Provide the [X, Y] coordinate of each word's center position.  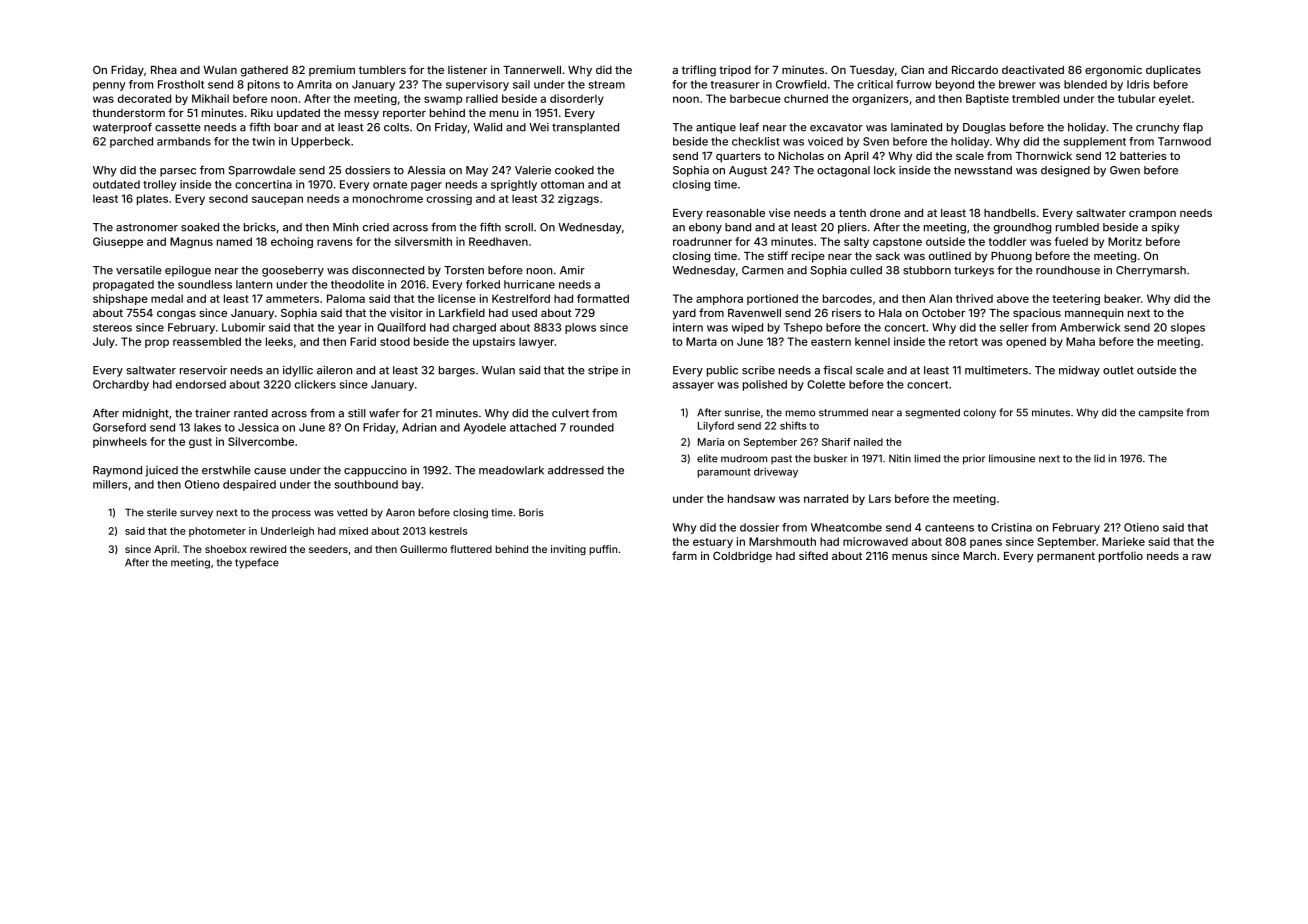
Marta [701, 341]
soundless [205, 284]
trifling [699, 71]
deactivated [1033, 69]
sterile [162, 512]
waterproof [122, 128]
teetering [1076, 299]
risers [846, 312]
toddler [1008, 241]
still [357, 413]
